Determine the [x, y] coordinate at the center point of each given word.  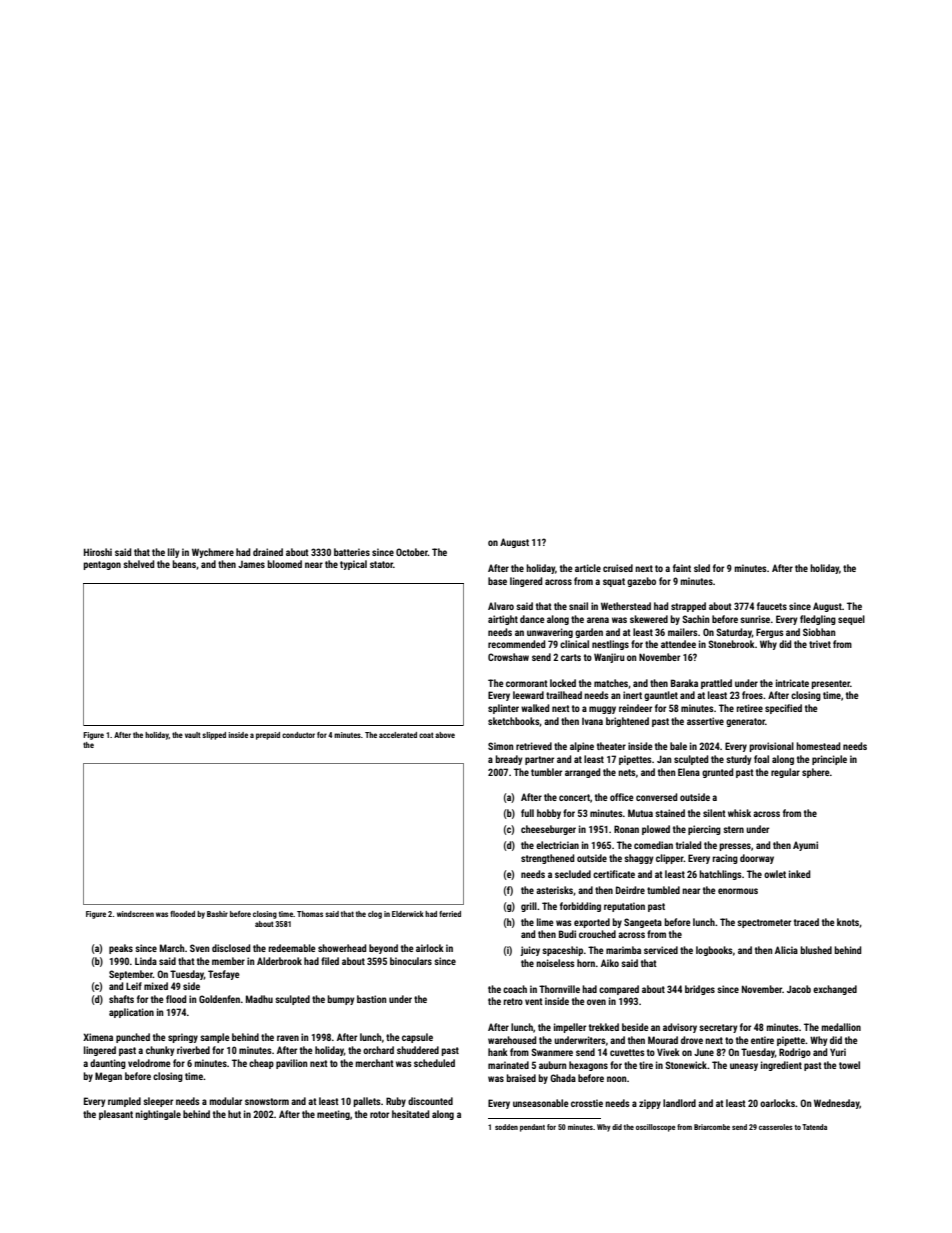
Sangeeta [643, 923]
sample [215, 1038]
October [412, 552]
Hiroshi [98, 552]
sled [702, 568]
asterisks [554, 890]
